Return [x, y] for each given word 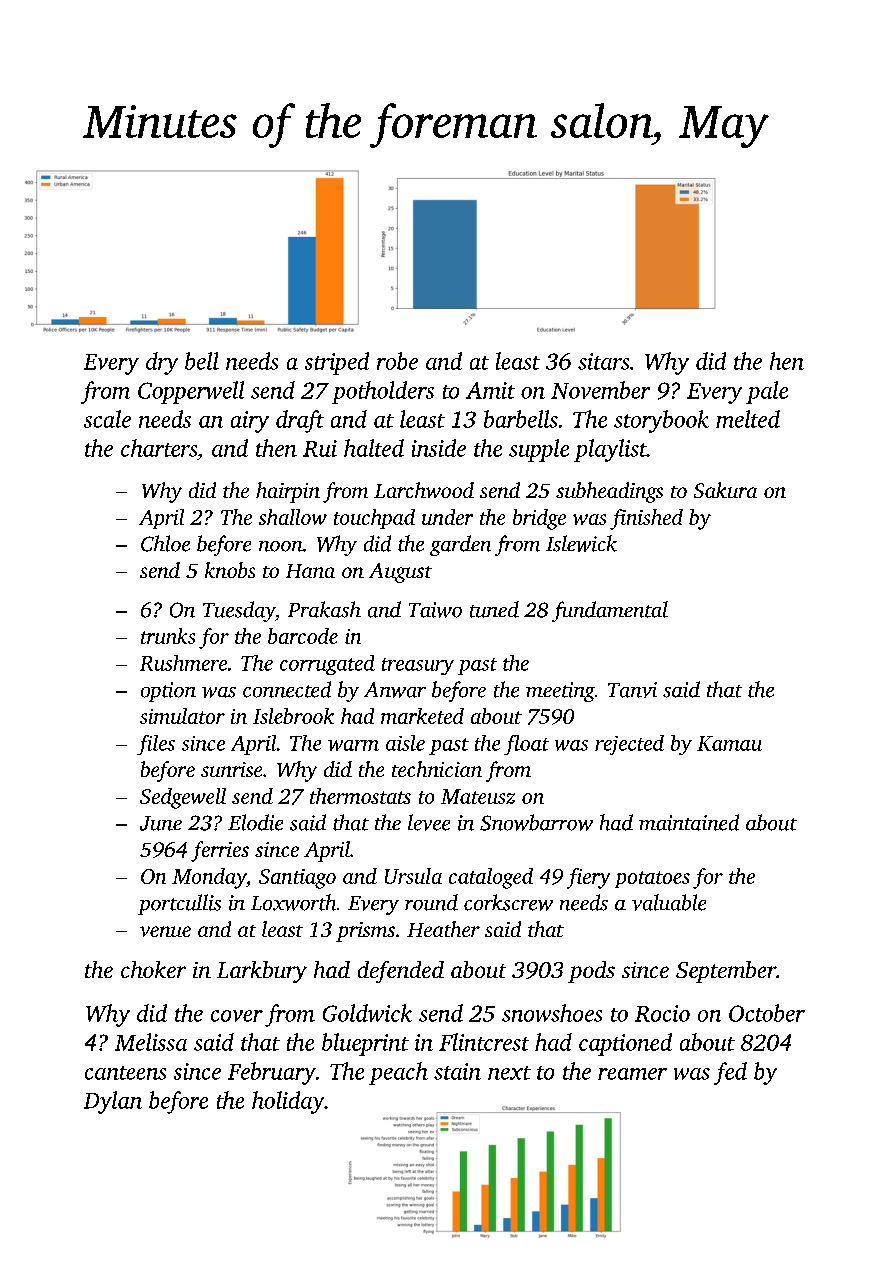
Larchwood [424, 490]
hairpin [288, 492]
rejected [629, 745]
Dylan [113, 1102]
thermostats [360, 796]
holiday [288, 1102]
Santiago [297, 879]
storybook [661, 421]
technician [437, 769]
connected [287, 689]
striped [337, 363]
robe [397, 361]
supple [539, 450]
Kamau [729, 743]
